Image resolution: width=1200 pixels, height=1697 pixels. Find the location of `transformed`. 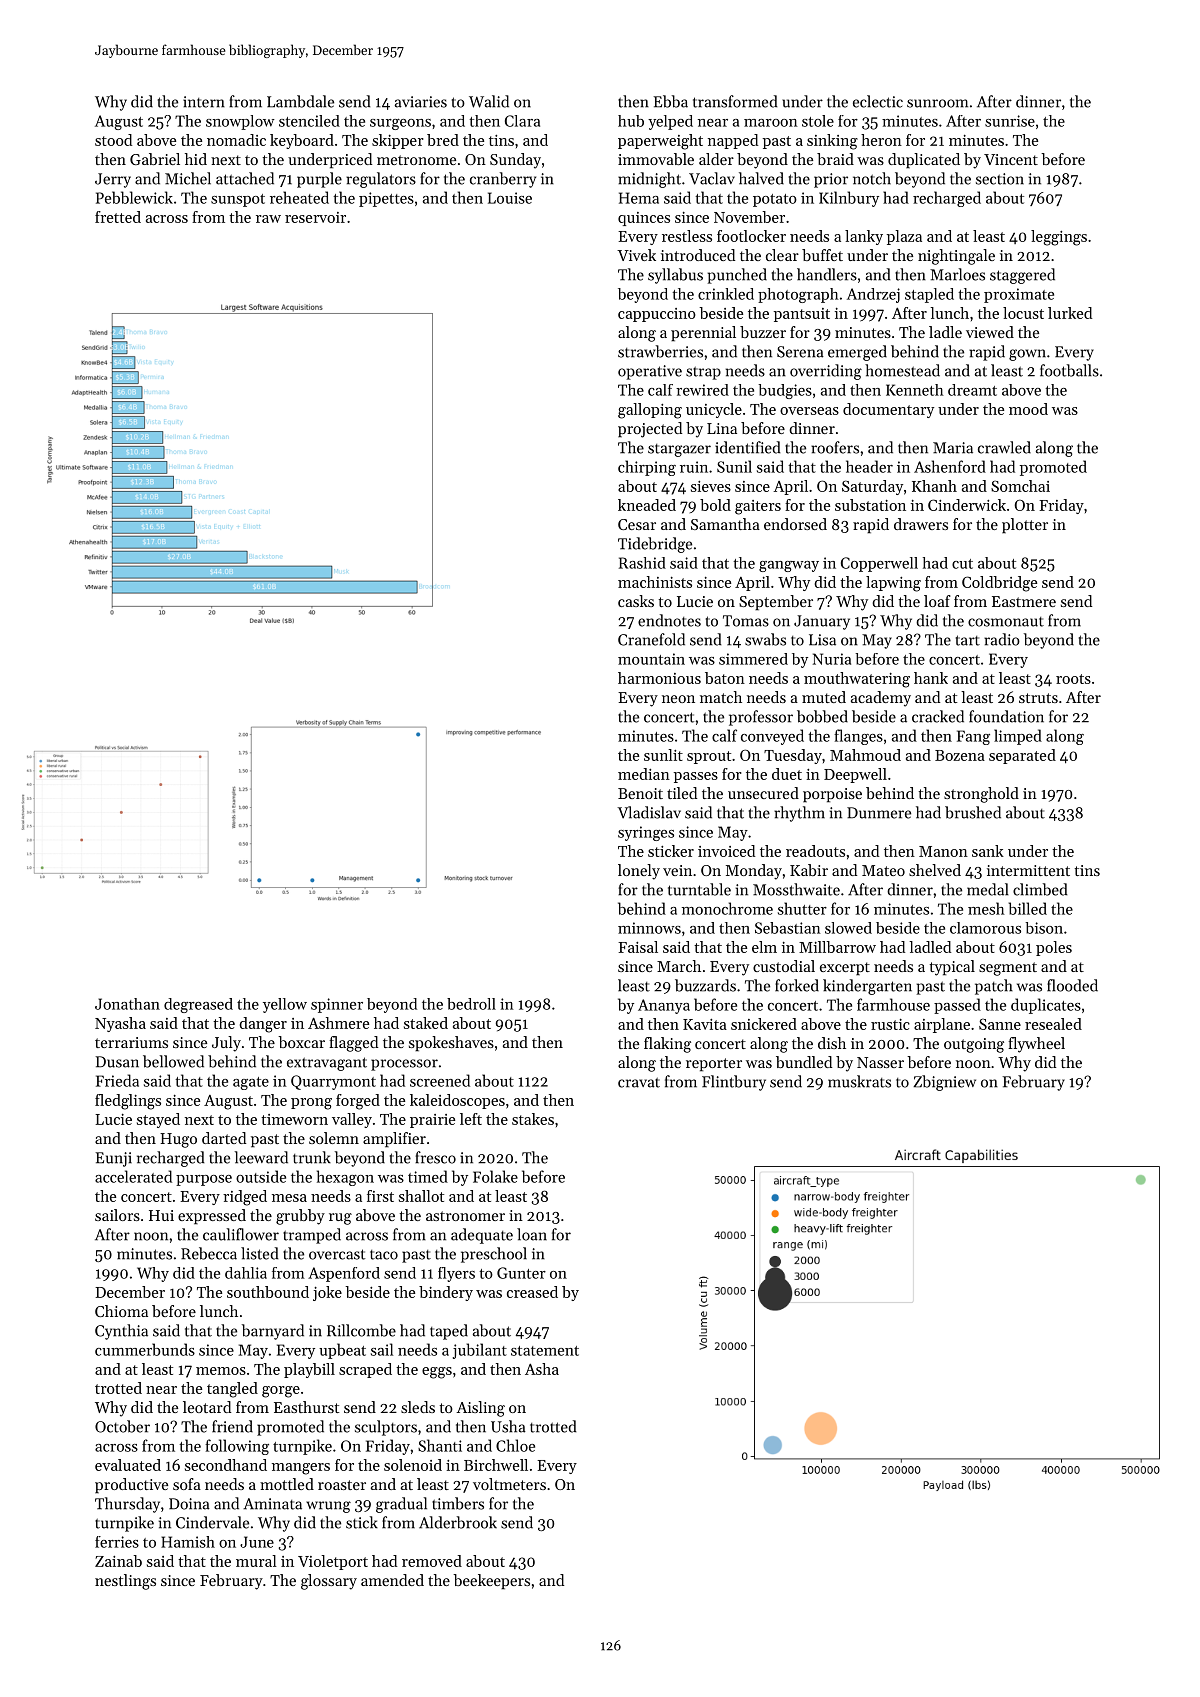

transformed is located at coordinates (735, 101).
